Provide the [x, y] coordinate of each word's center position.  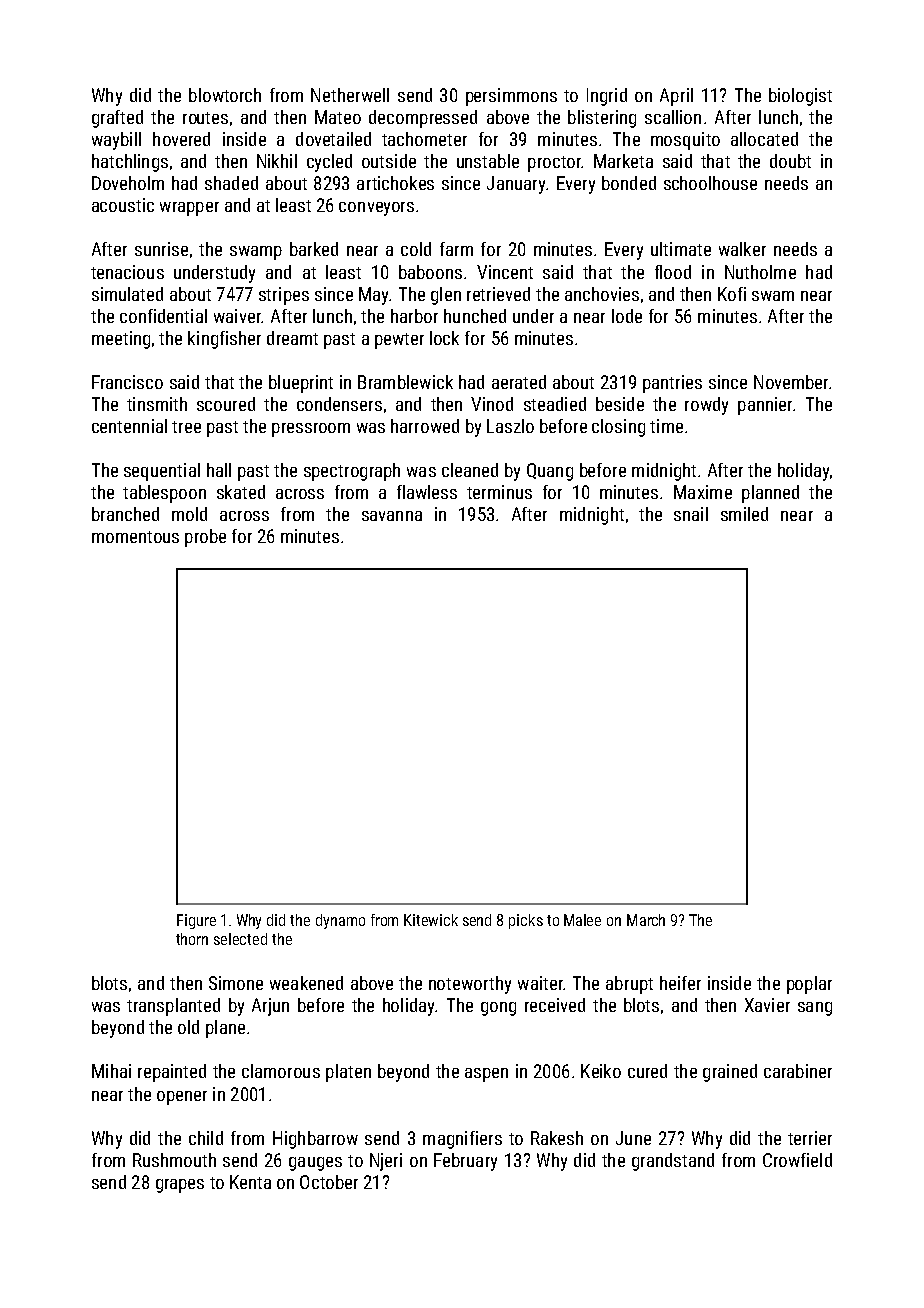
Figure [196, 921]
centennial [129, 426]
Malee [582, 920]
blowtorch [225, 95]
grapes [180, 1186]
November [791, 382]
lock [444, 338]
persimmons [511, 97]
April [676, 97]
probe [205, 538]
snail [691, 514]
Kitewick [431, 920]
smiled [744, 514]
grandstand [673, 1162]
